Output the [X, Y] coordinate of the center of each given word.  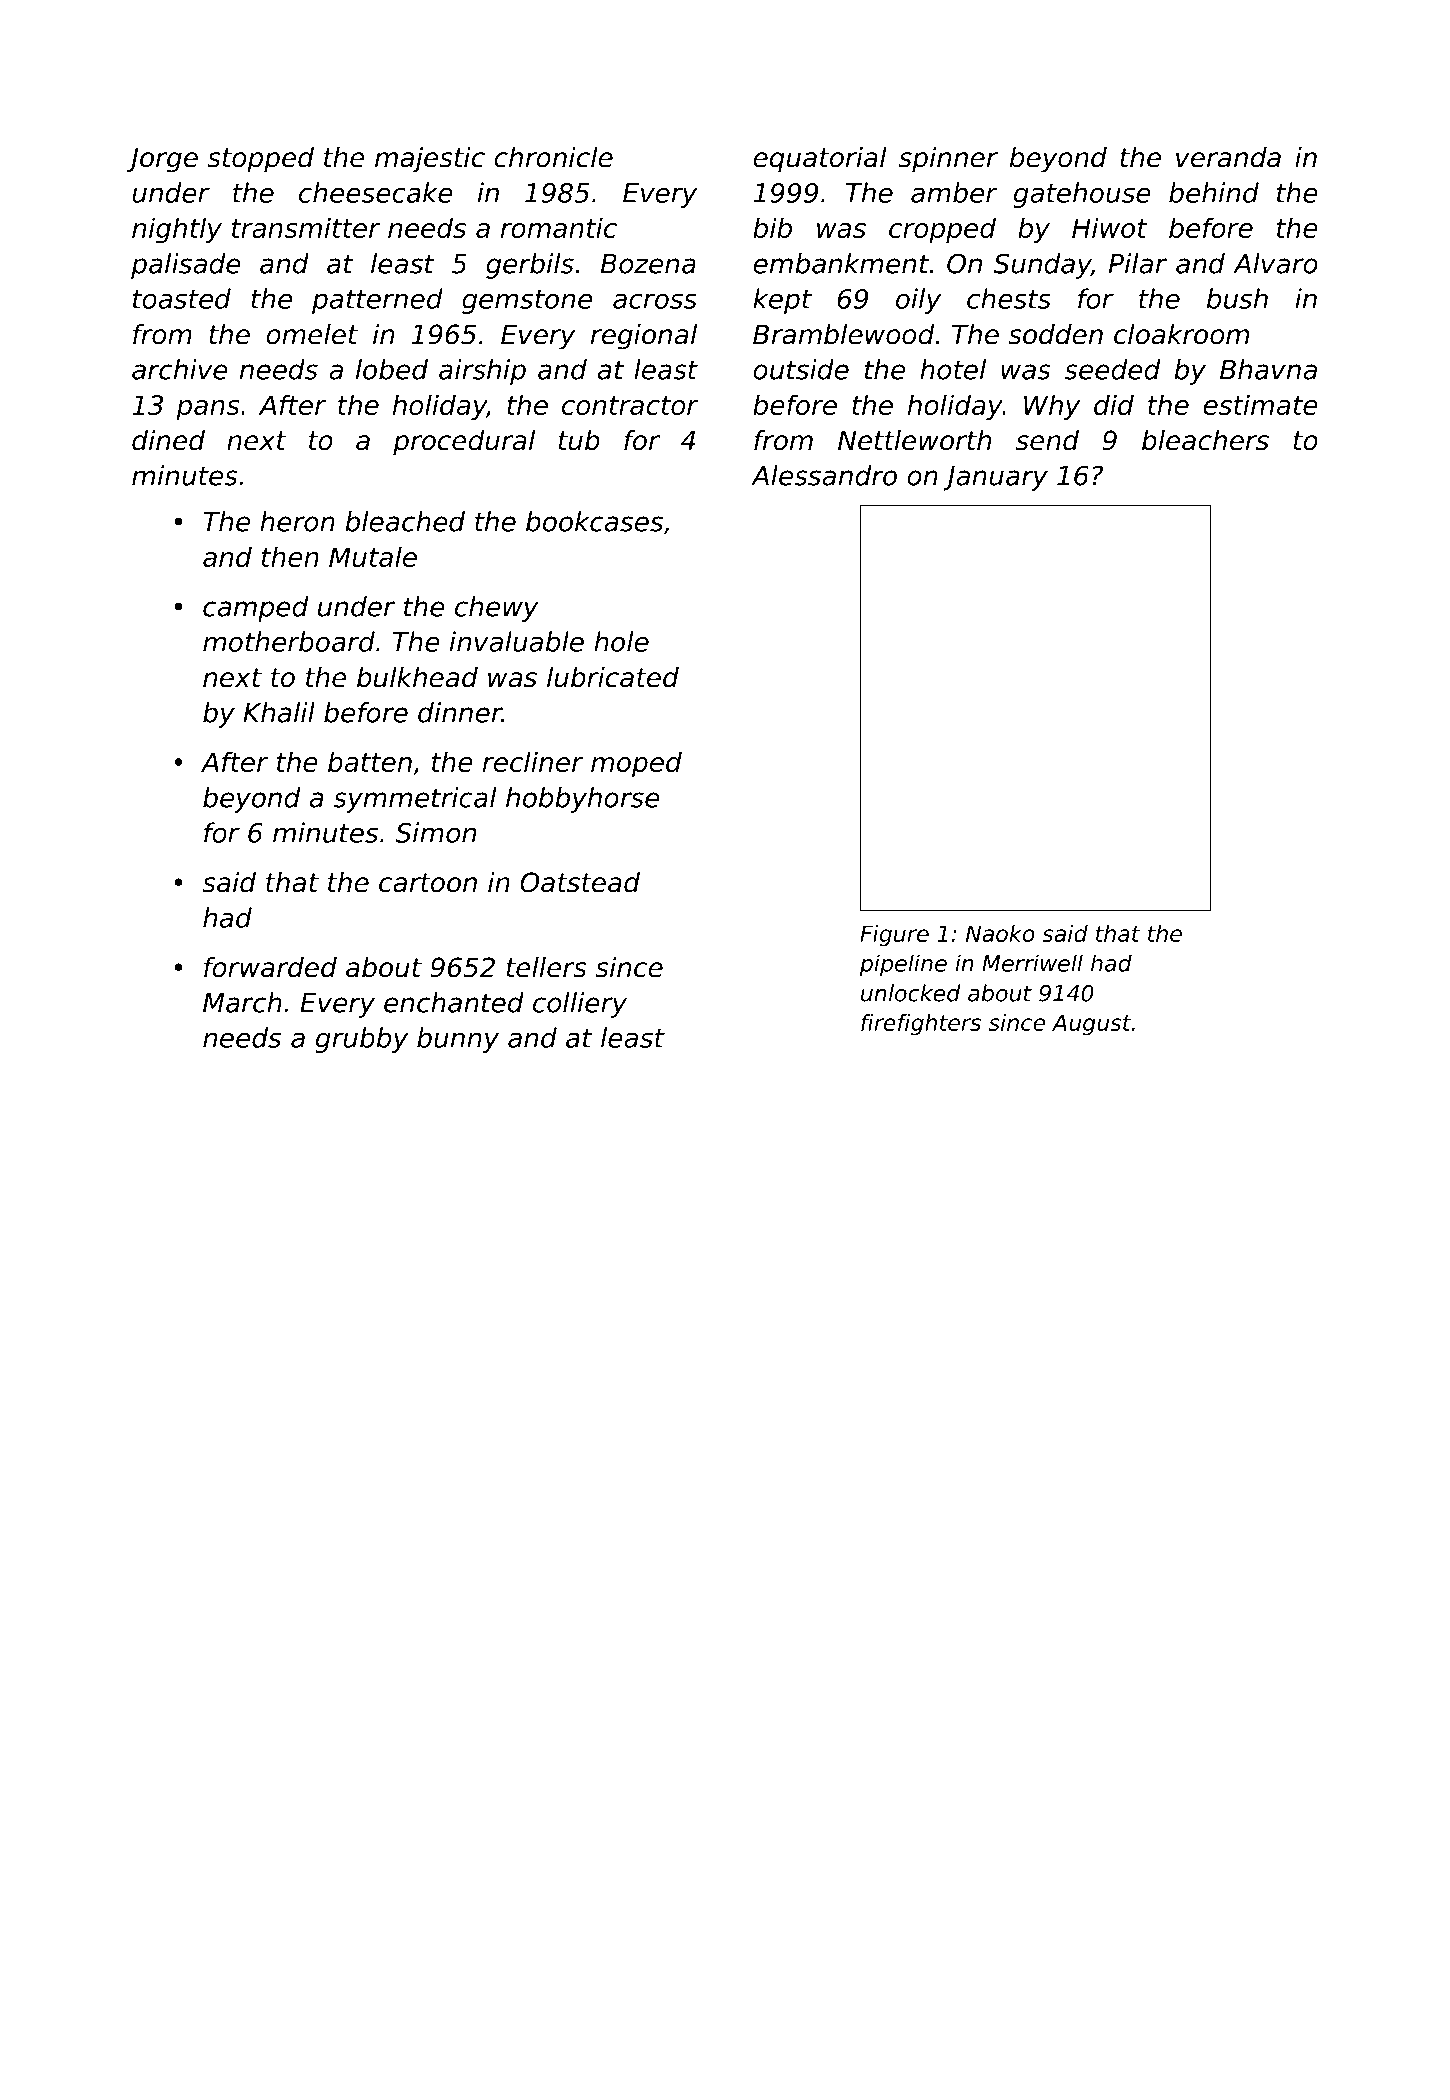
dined [168, 440]
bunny [458, 1040]
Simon [436, 832]
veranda [1228, 157]
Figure [894, 936]
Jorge [162, 160]
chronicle [553, 157]
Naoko [1000, 933]
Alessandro [824, 475]
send [1047, 440]
